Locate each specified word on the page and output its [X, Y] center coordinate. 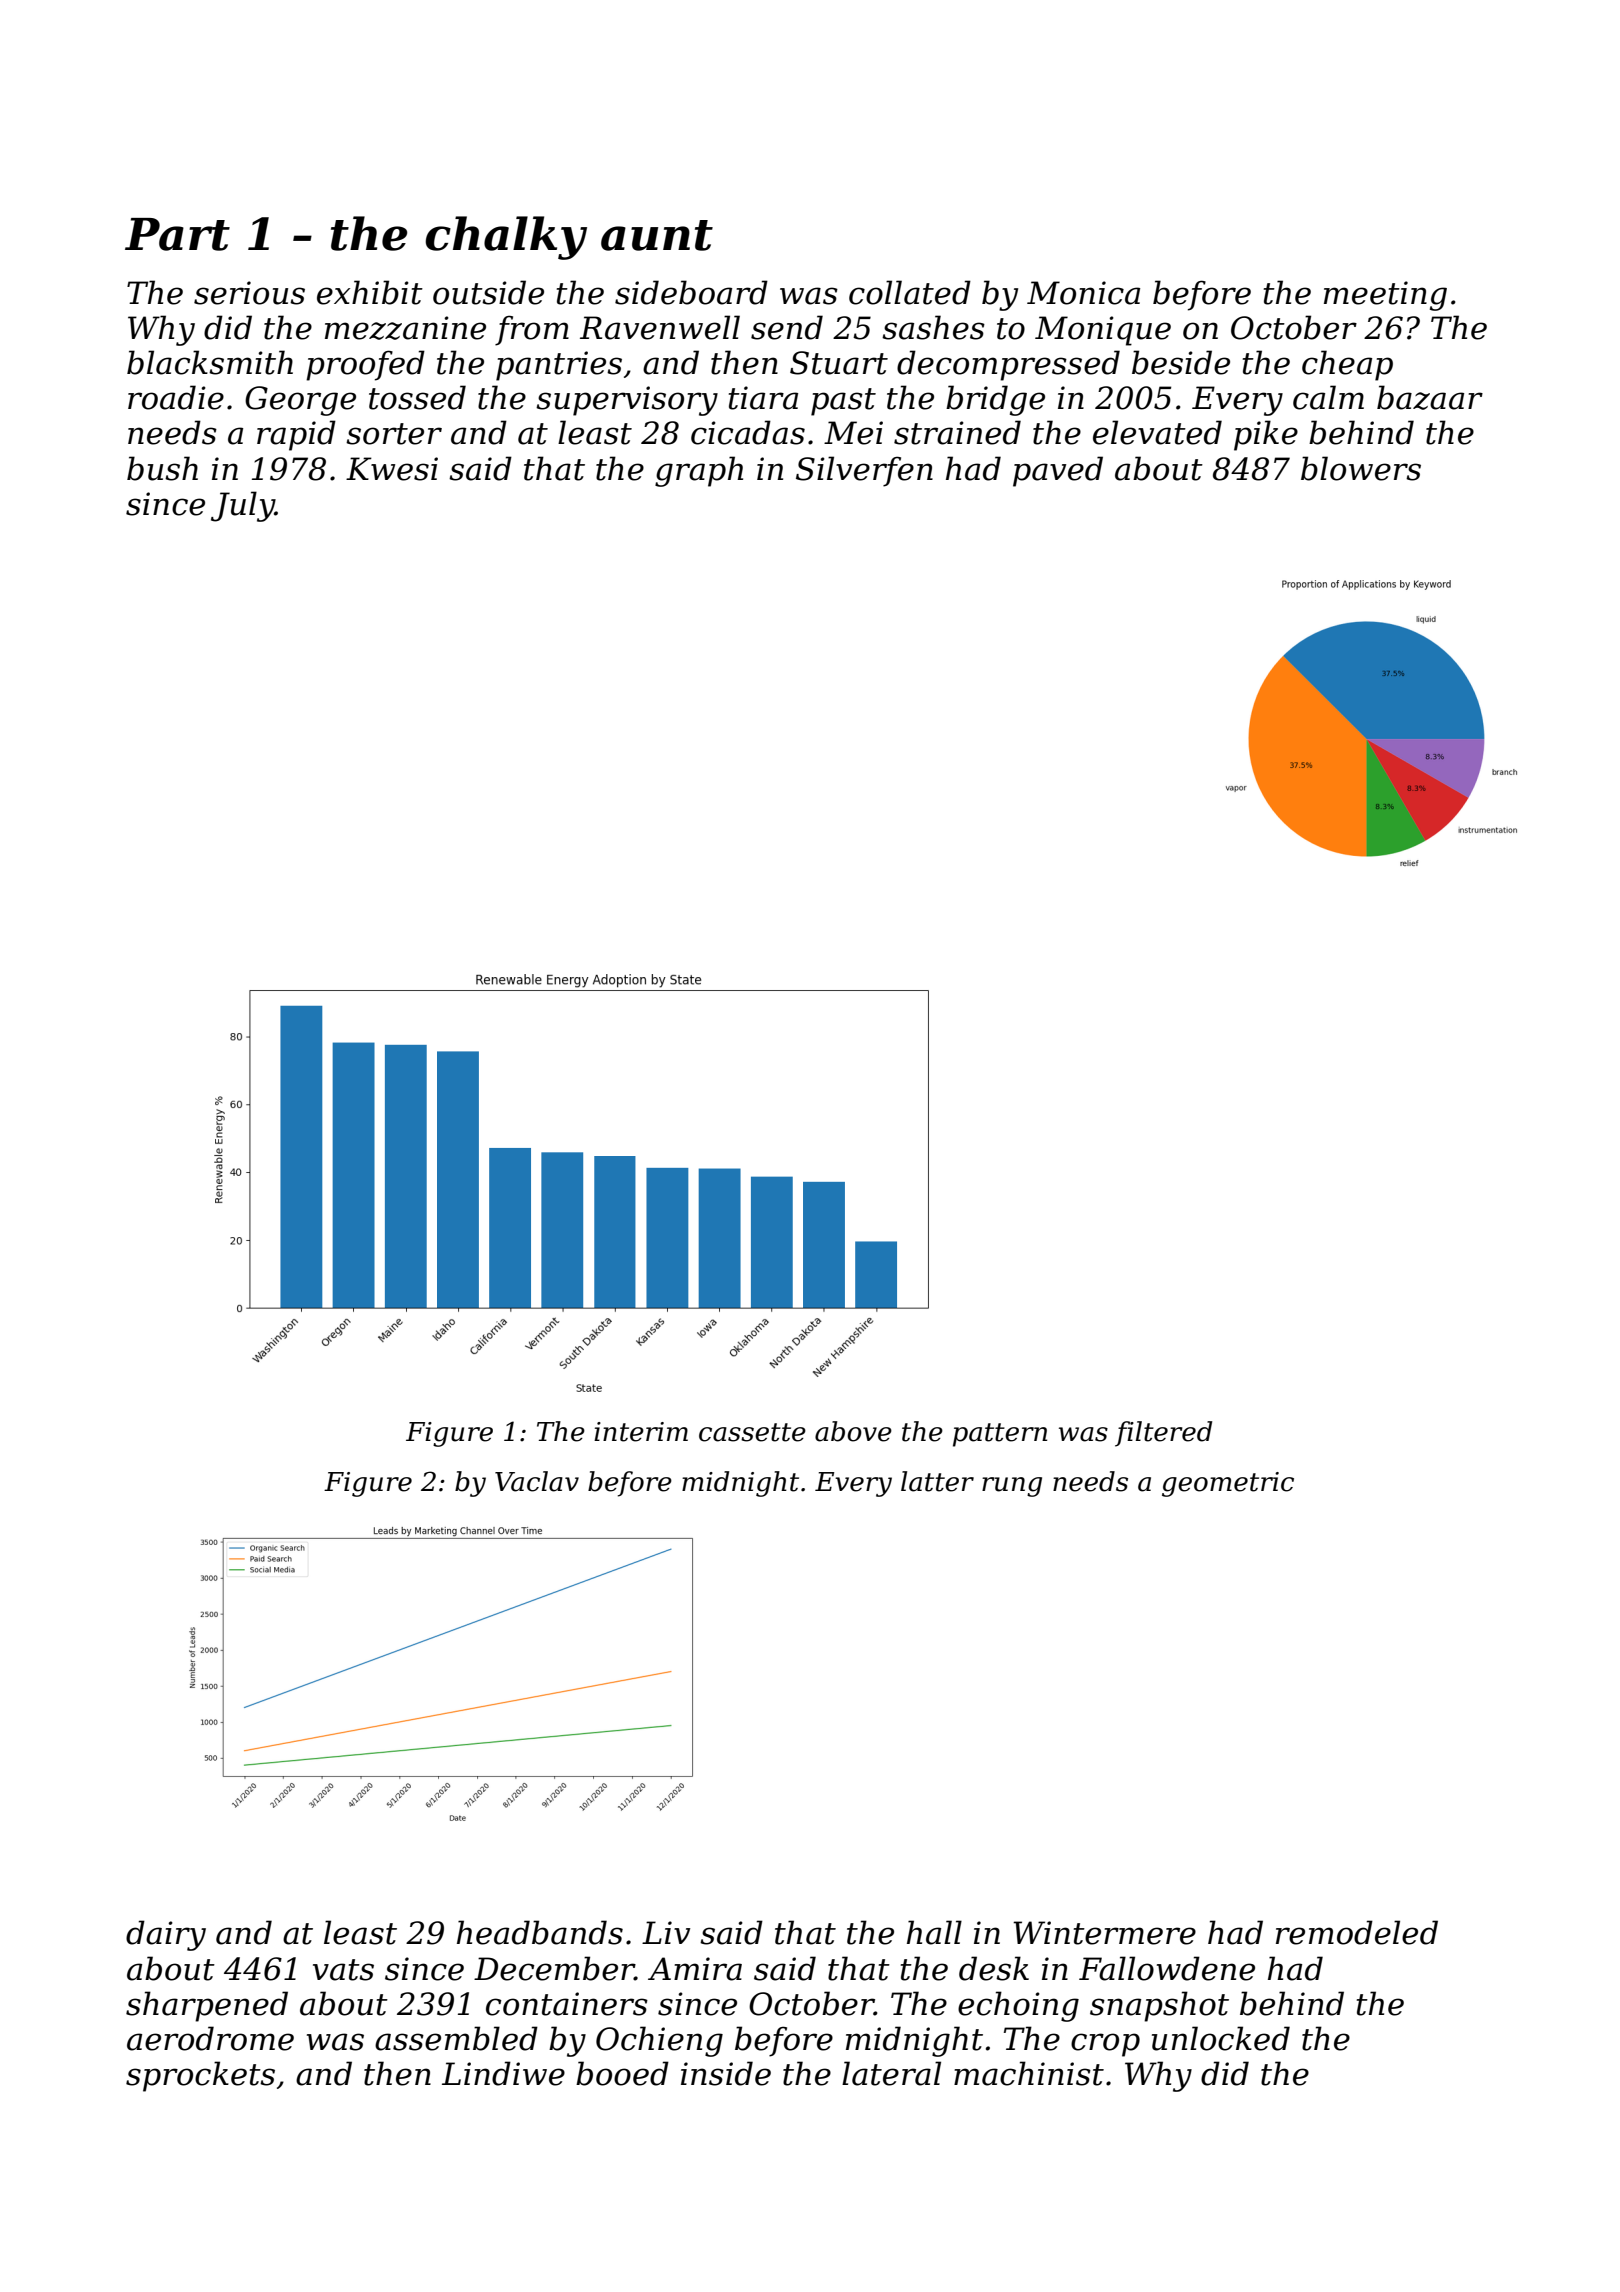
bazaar [1430, 397]
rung [1012, 1487]
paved [1058, 471]
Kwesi [392, 469]
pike [1266, 435]
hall [934, 1932]
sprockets [200, 2076]
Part [177, 234]
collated [910, 292]
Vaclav [537, 1481]
